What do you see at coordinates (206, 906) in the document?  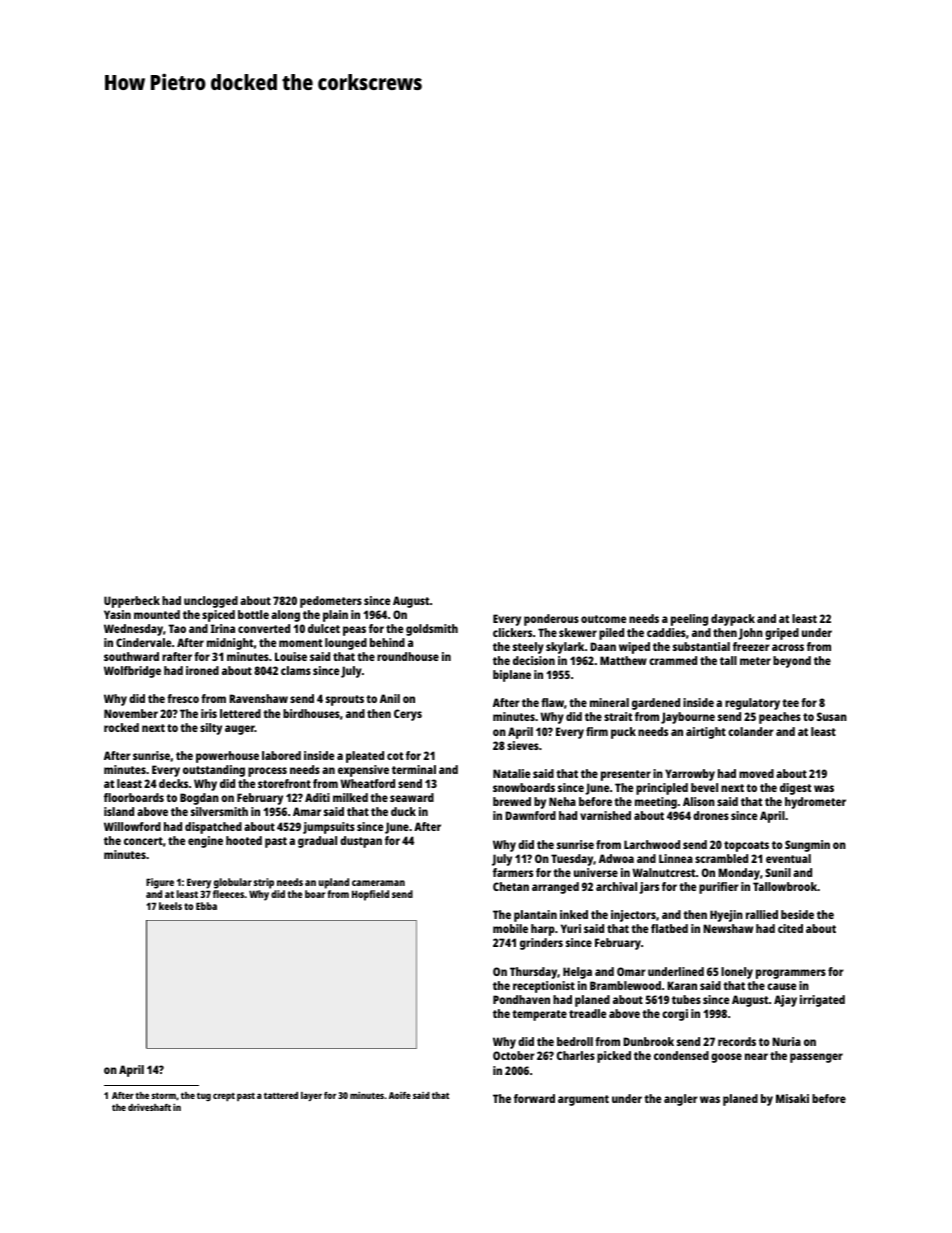 I see `Ebba` at bounding box center [206, 906].
